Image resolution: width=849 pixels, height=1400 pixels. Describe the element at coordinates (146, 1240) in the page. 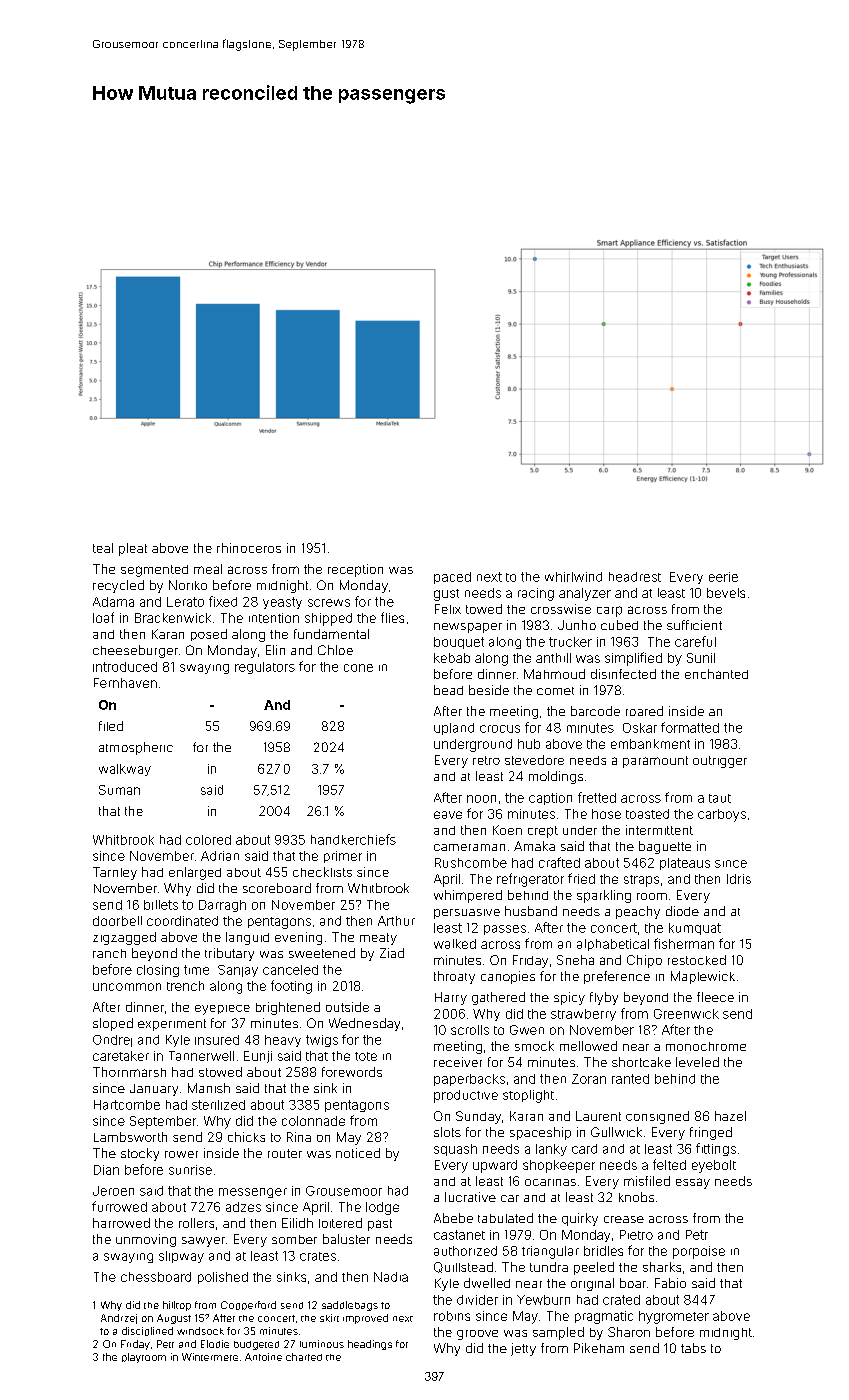

I see `unmoving` at that location.
